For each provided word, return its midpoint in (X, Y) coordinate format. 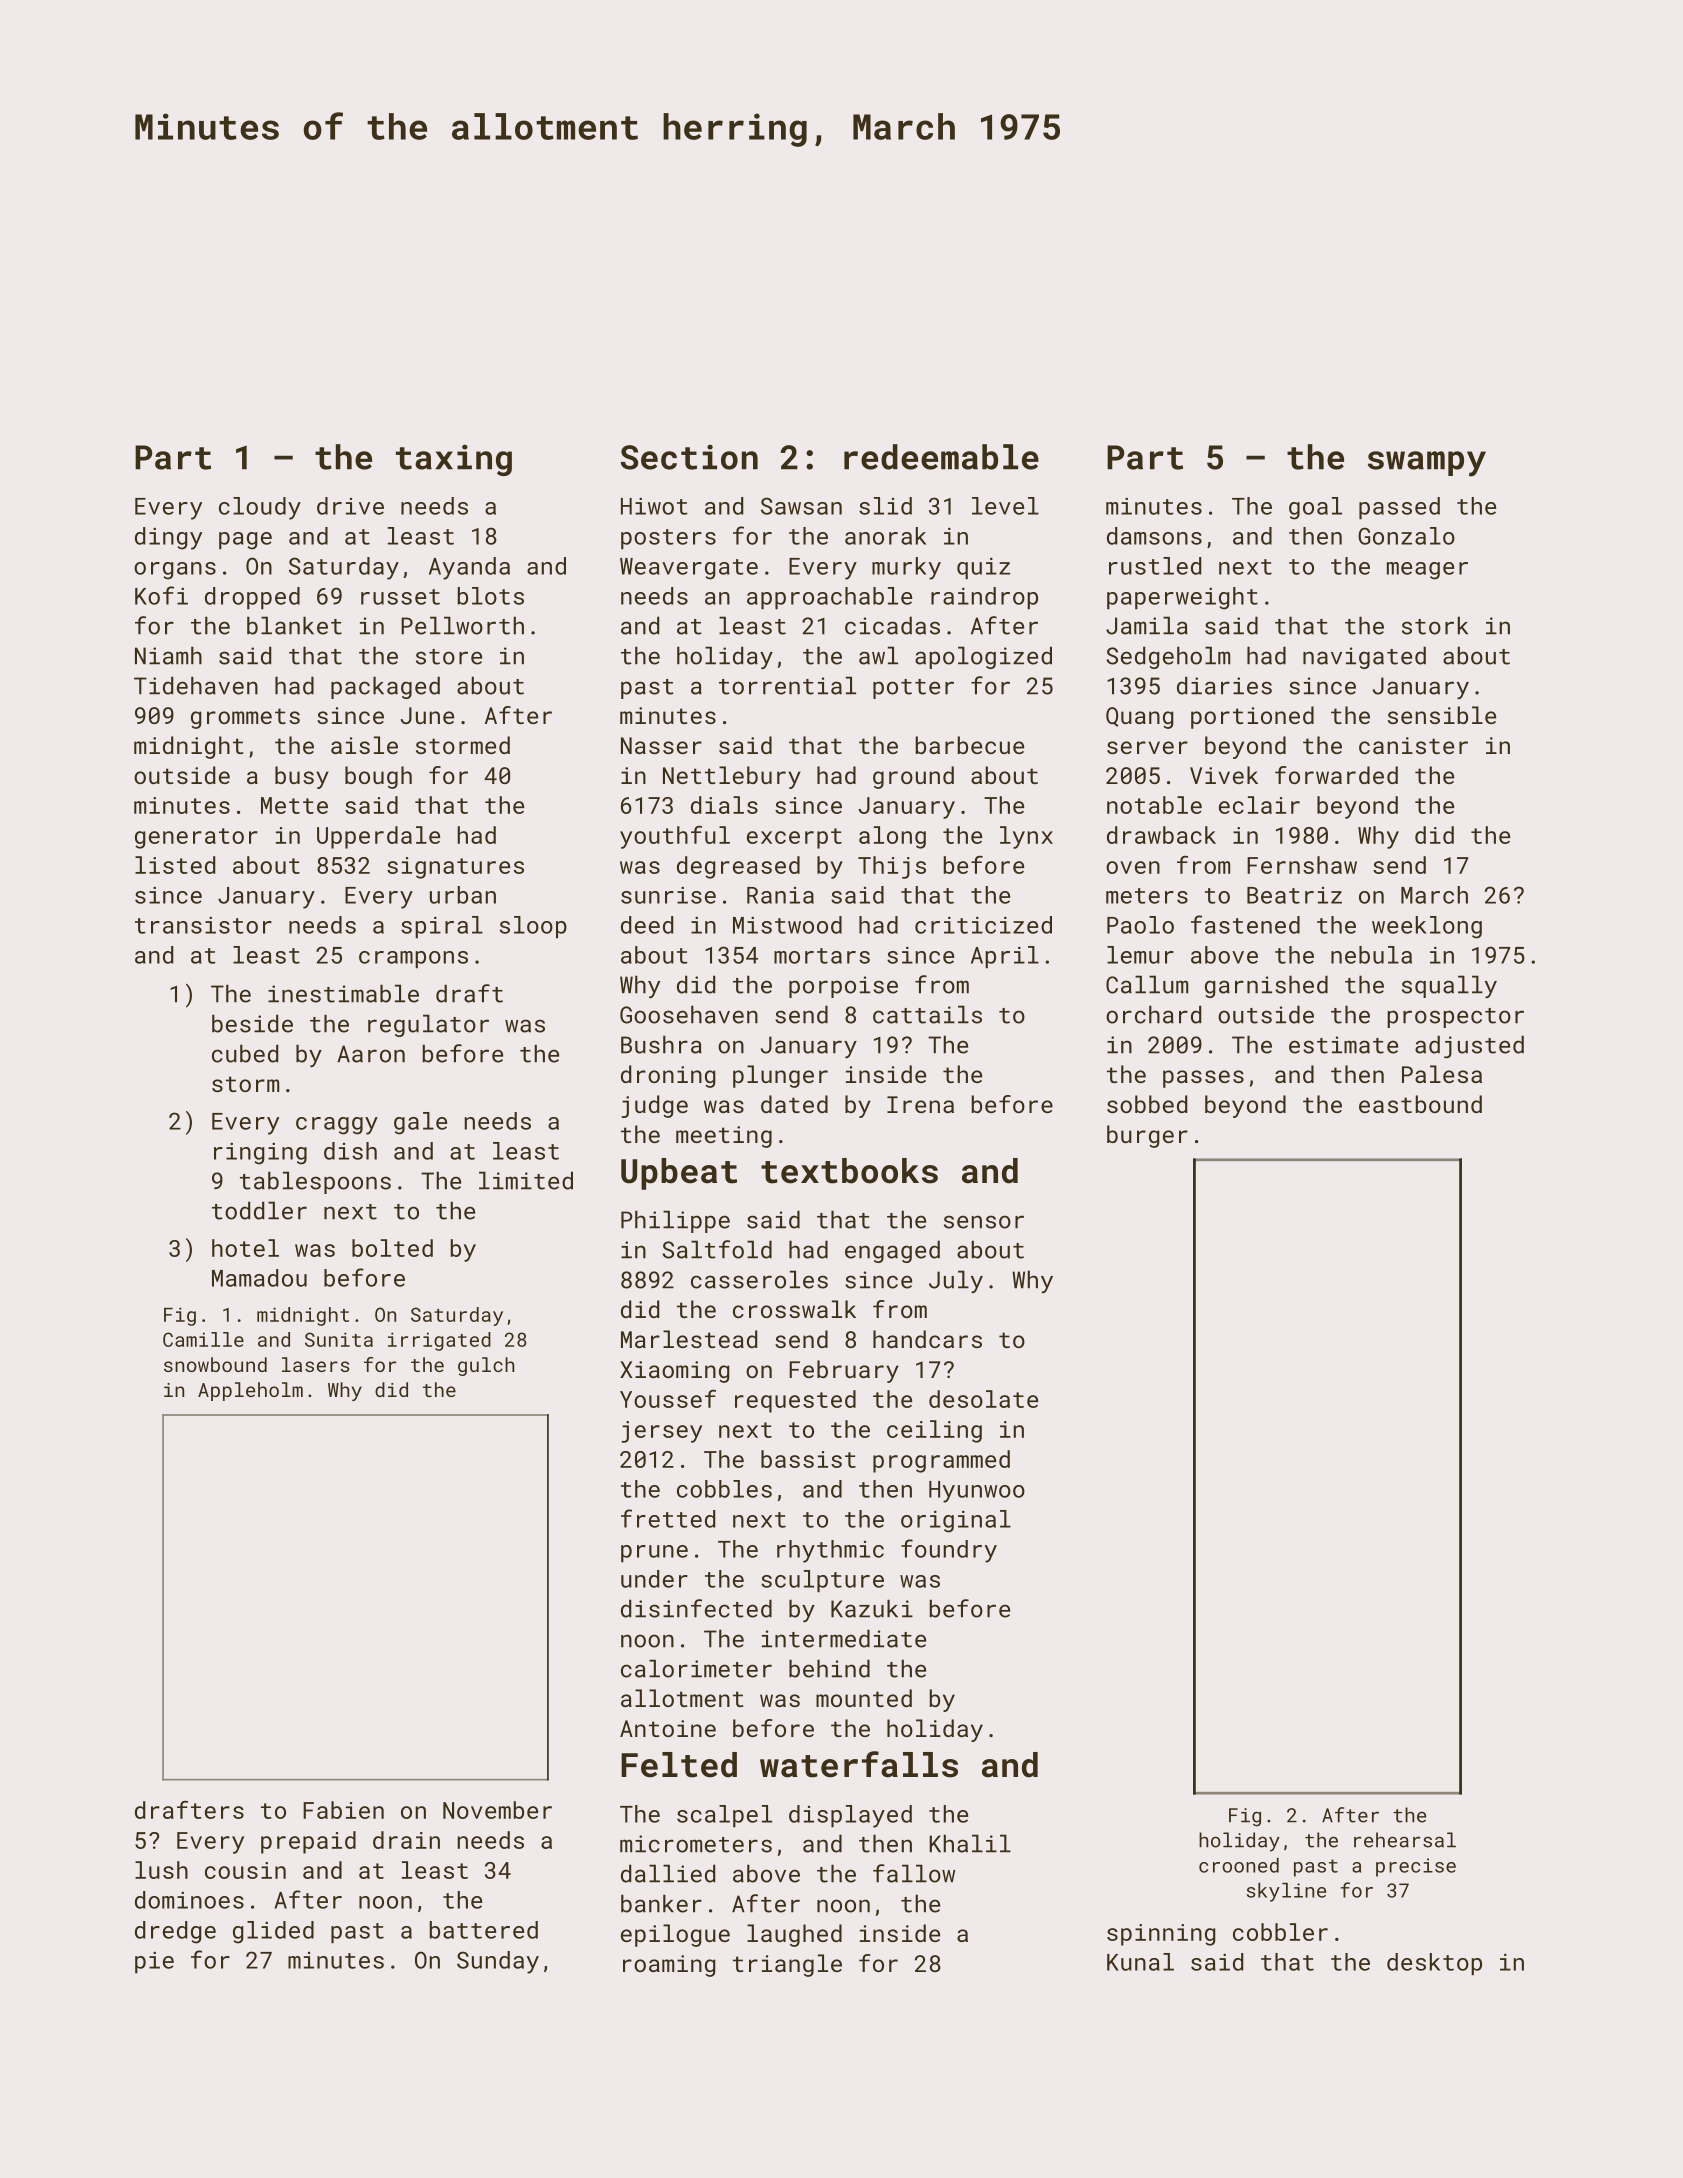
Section (689, 457)
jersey (662, 1432)
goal (1315, 508)
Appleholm (250, 1391)
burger (1147, 1136)
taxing (454, 460)
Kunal (1140, 1962)
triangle (787, 1965)
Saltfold (717, 1249)
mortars (822, 956)
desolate (983, 1399)
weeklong (1427, 927)
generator (196, 838)
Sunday (498, 1962)
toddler (259, 1210)
